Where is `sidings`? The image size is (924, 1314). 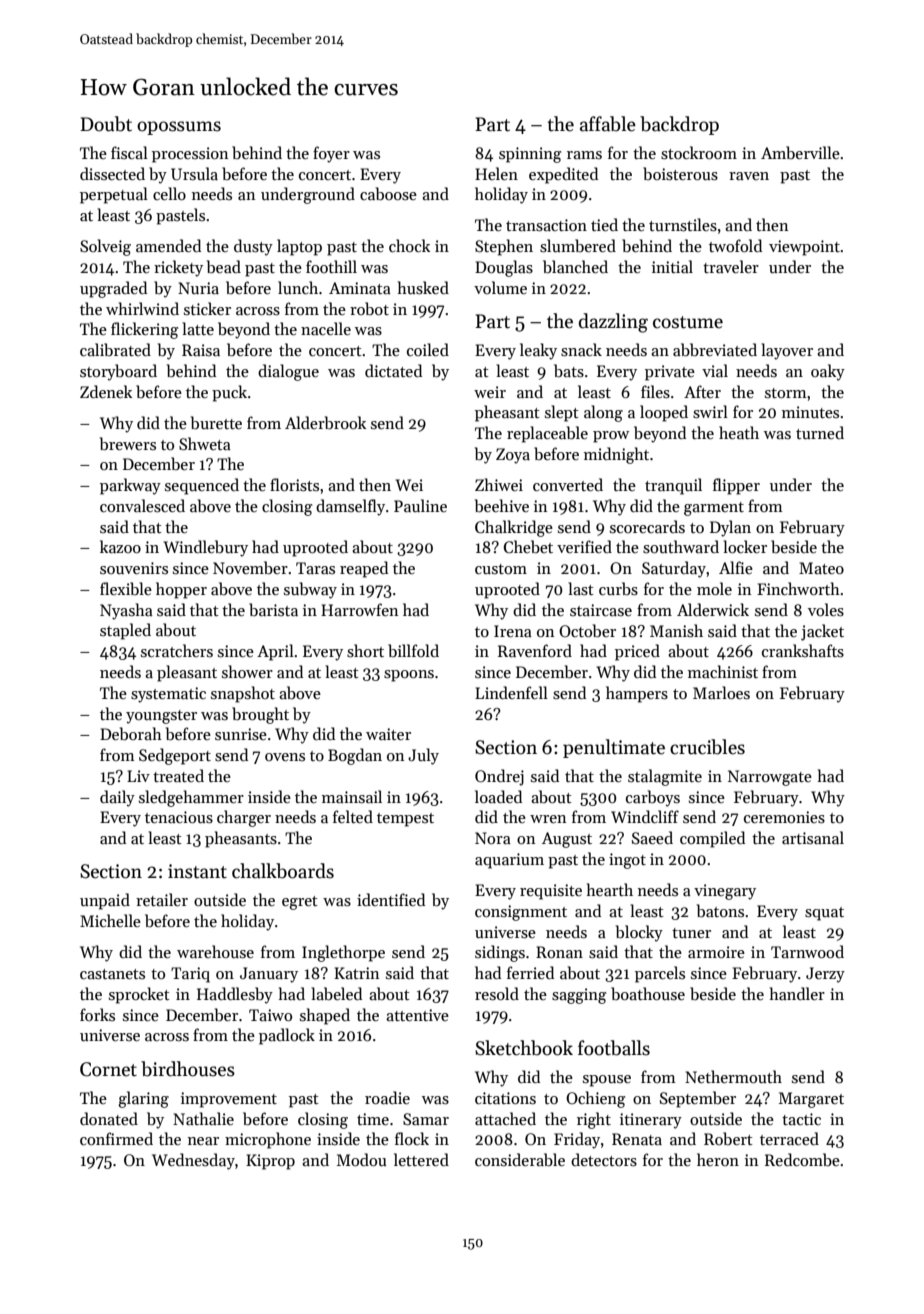 sidings is located at coordinates (500, 953).
